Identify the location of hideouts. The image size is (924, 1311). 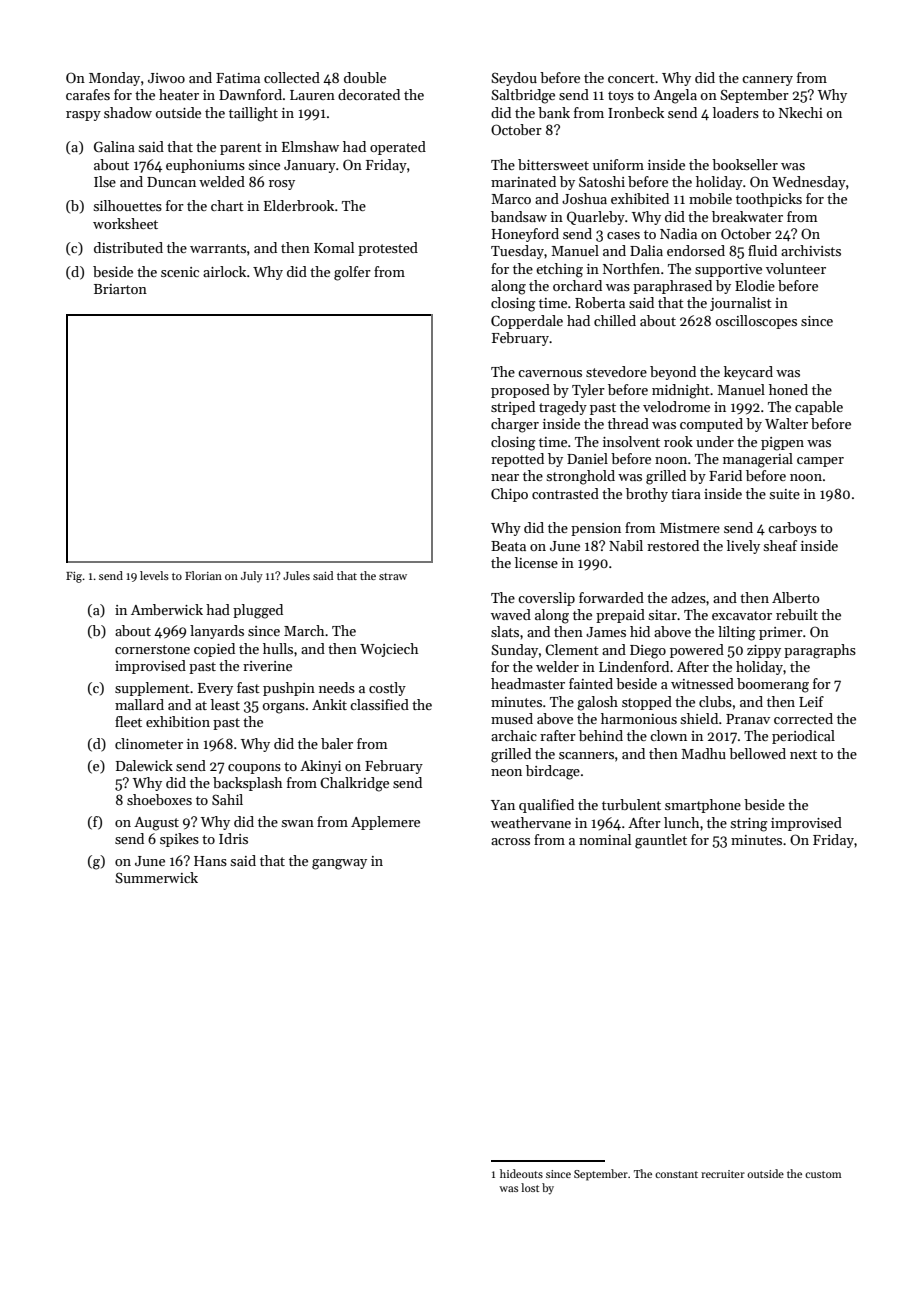
(521, 1173).
